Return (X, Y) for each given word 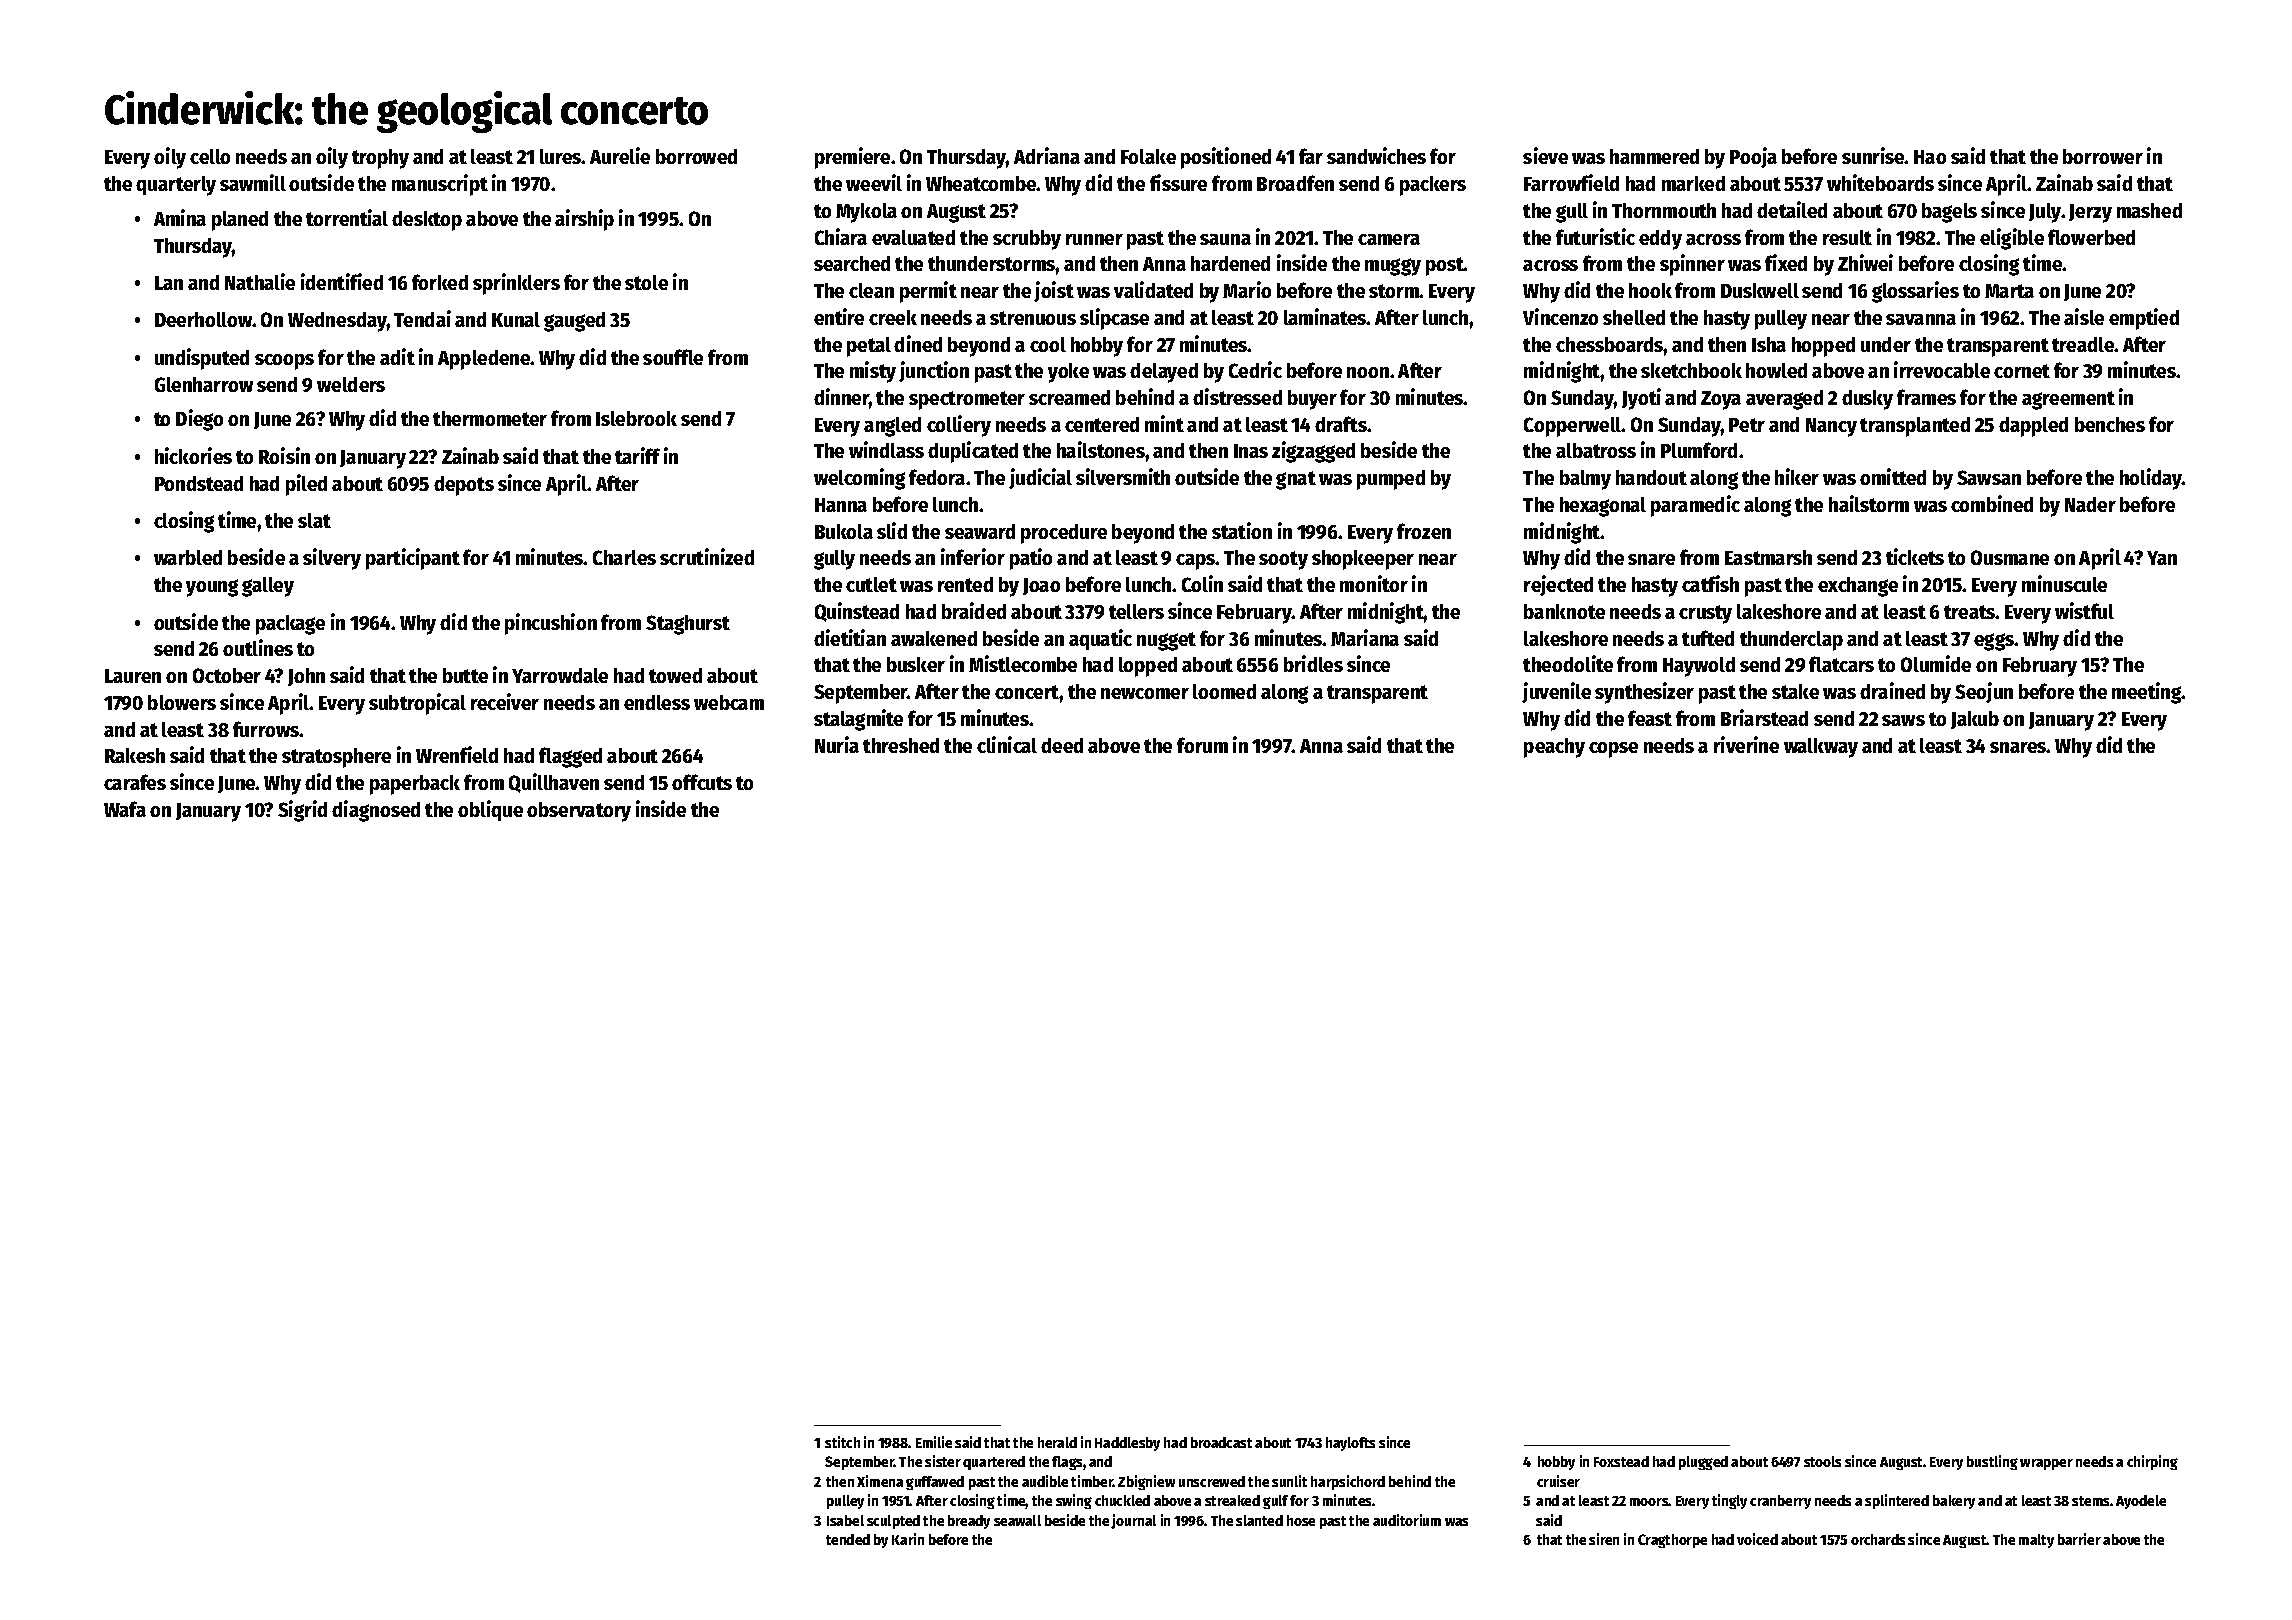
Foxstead (1621, 1461)
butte (465, 675)
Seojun (1984, 692)
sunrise (1873, 155)
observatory (579, 812)
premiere (852, 158)
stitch (842, 1442)
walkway (1821, 748)
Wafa (125, 809)
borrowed (696, 156)
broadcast (1221, 1442)
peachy (1554, 748)
